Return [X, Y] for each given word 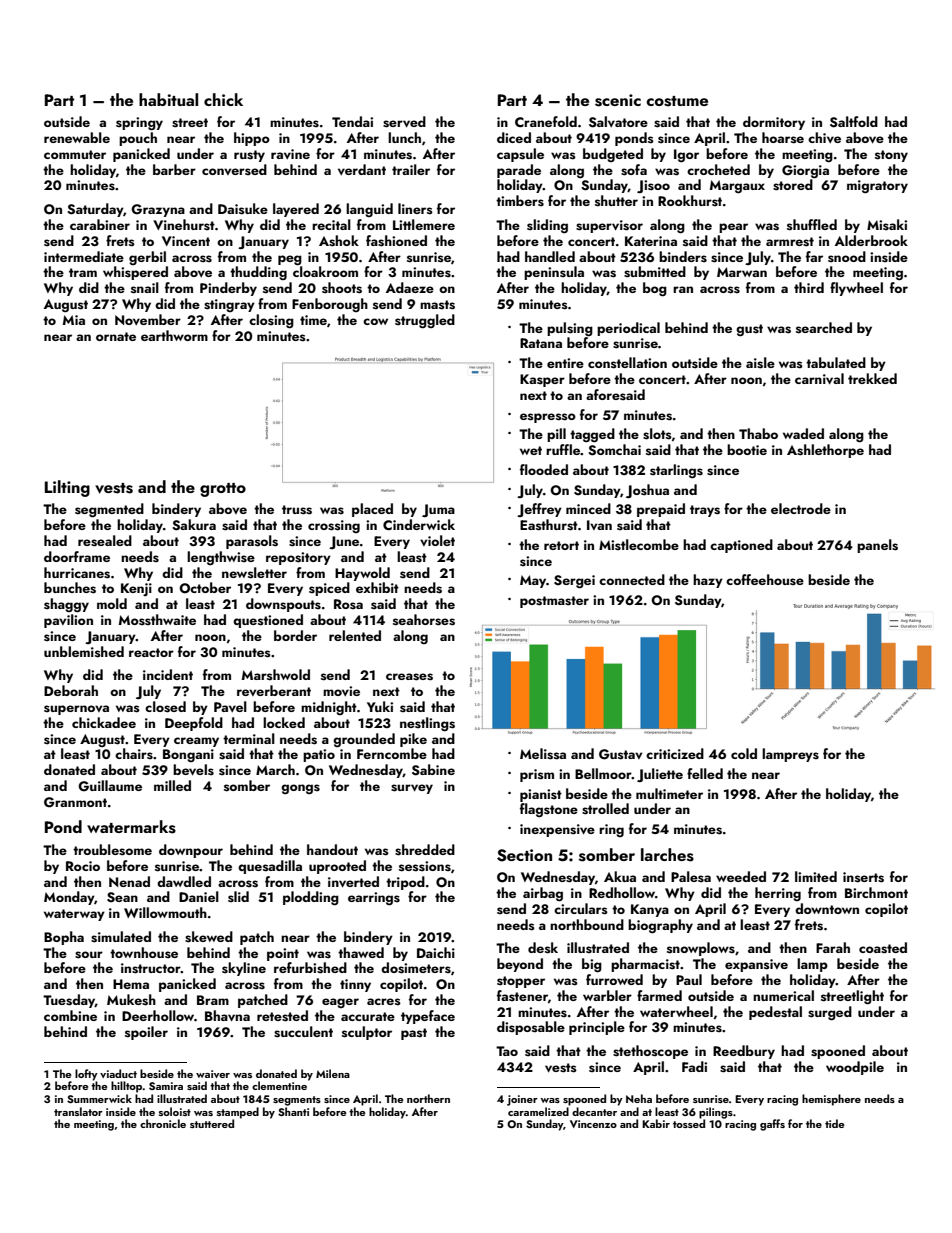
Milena [333, 1073]
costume [677, 101]
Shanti [293, 1111]
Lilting [67, 488]
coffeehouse [765, 580]
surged [830, 1013]
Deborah [71, 690]
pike [413, 740]
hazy [708, 581]
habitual [168, 99]
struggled [425, 321]
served [404, 122]
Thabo [758, 433]
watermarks [131, 827]
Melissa [543, 754]
